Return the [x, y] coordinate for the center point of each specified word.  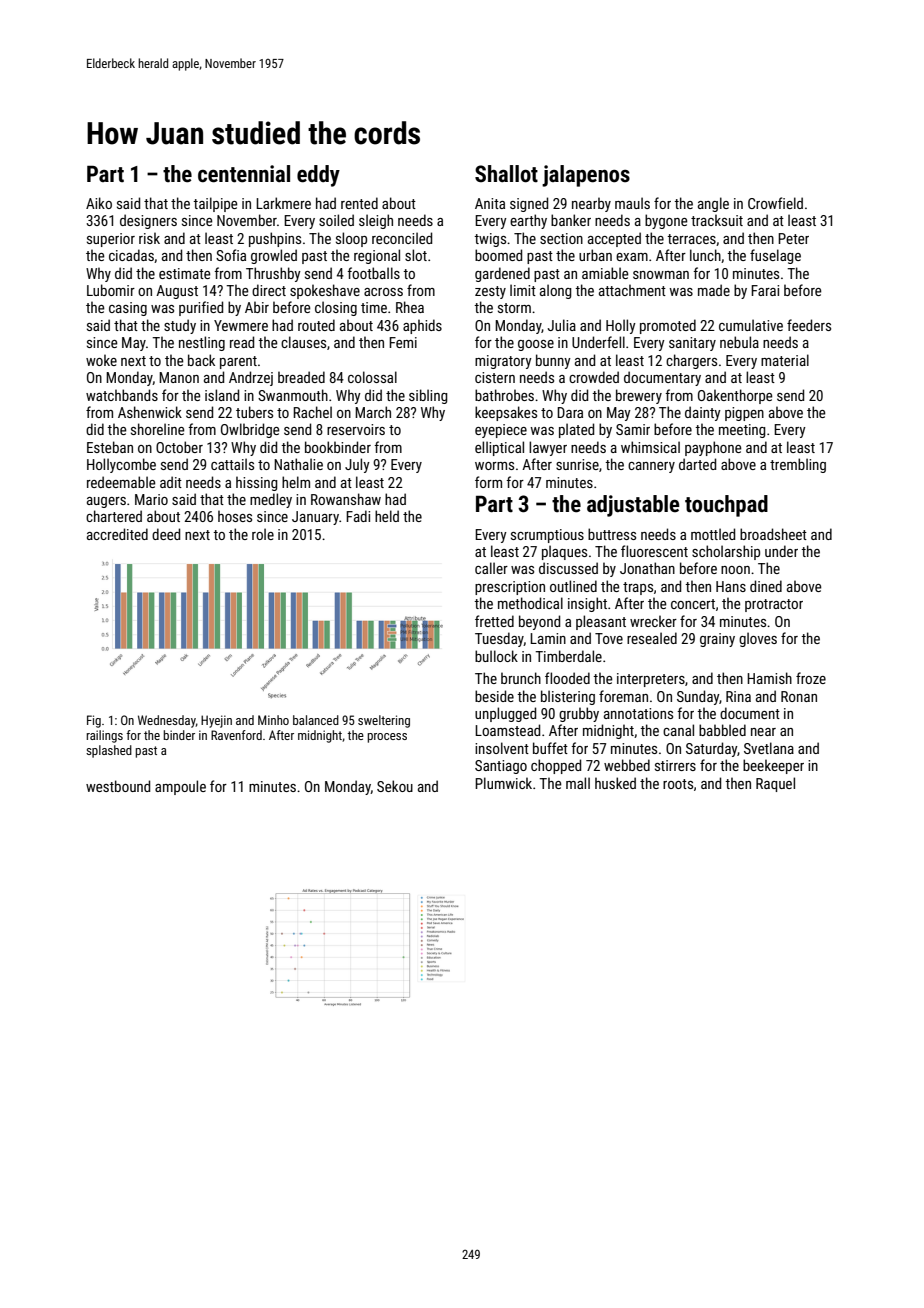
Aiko [99, 203]
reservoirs [356, 429]
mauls [632, 203]
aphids [422, 326]
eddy [318, 176]
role [263, 534]
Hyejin [216, 721]
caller [491, 568]
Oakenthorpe [735, 396]
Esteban [110, 447]
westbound [118, 786]
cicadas [131, 255]
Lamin [548, 638]
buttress [612, 534]
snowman [661, 275]
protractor [774, 605]
